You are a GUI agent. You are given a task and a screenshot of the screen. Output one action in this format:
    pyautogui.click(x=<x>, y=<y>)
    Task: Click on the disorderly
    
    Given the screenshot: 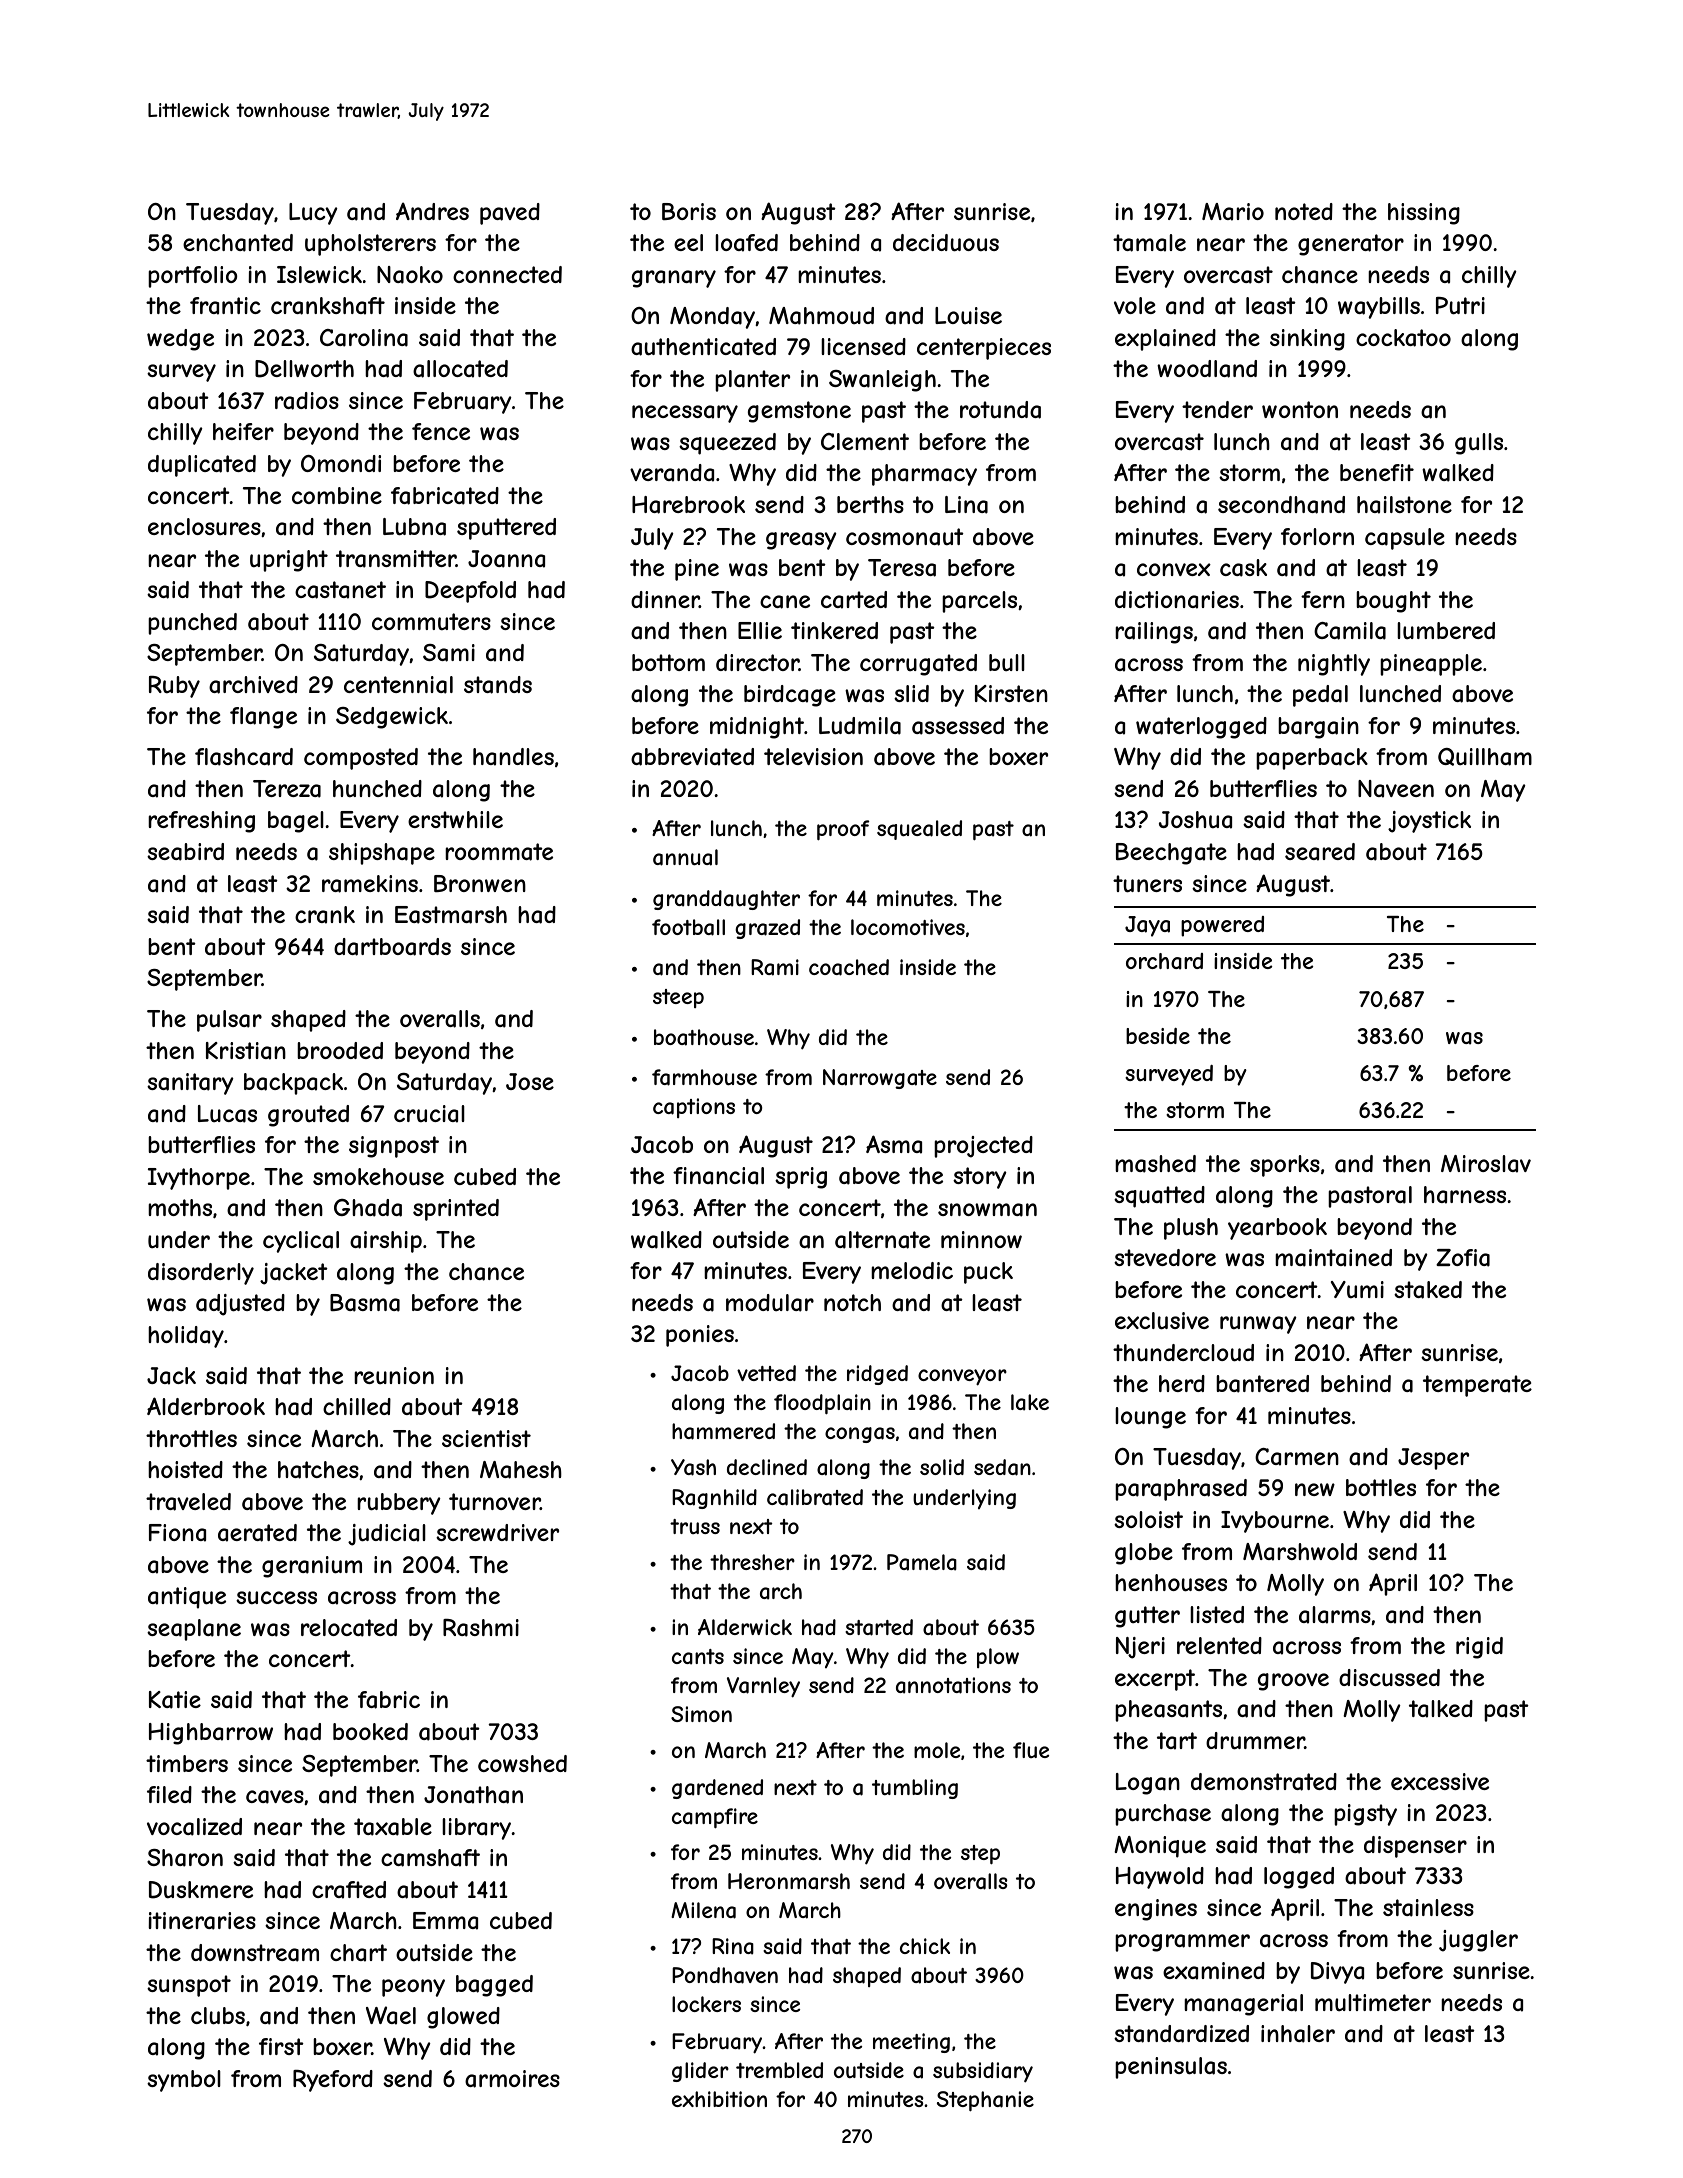 What is the action you would take?
    pyautogui.click(x=201, y=1274)
